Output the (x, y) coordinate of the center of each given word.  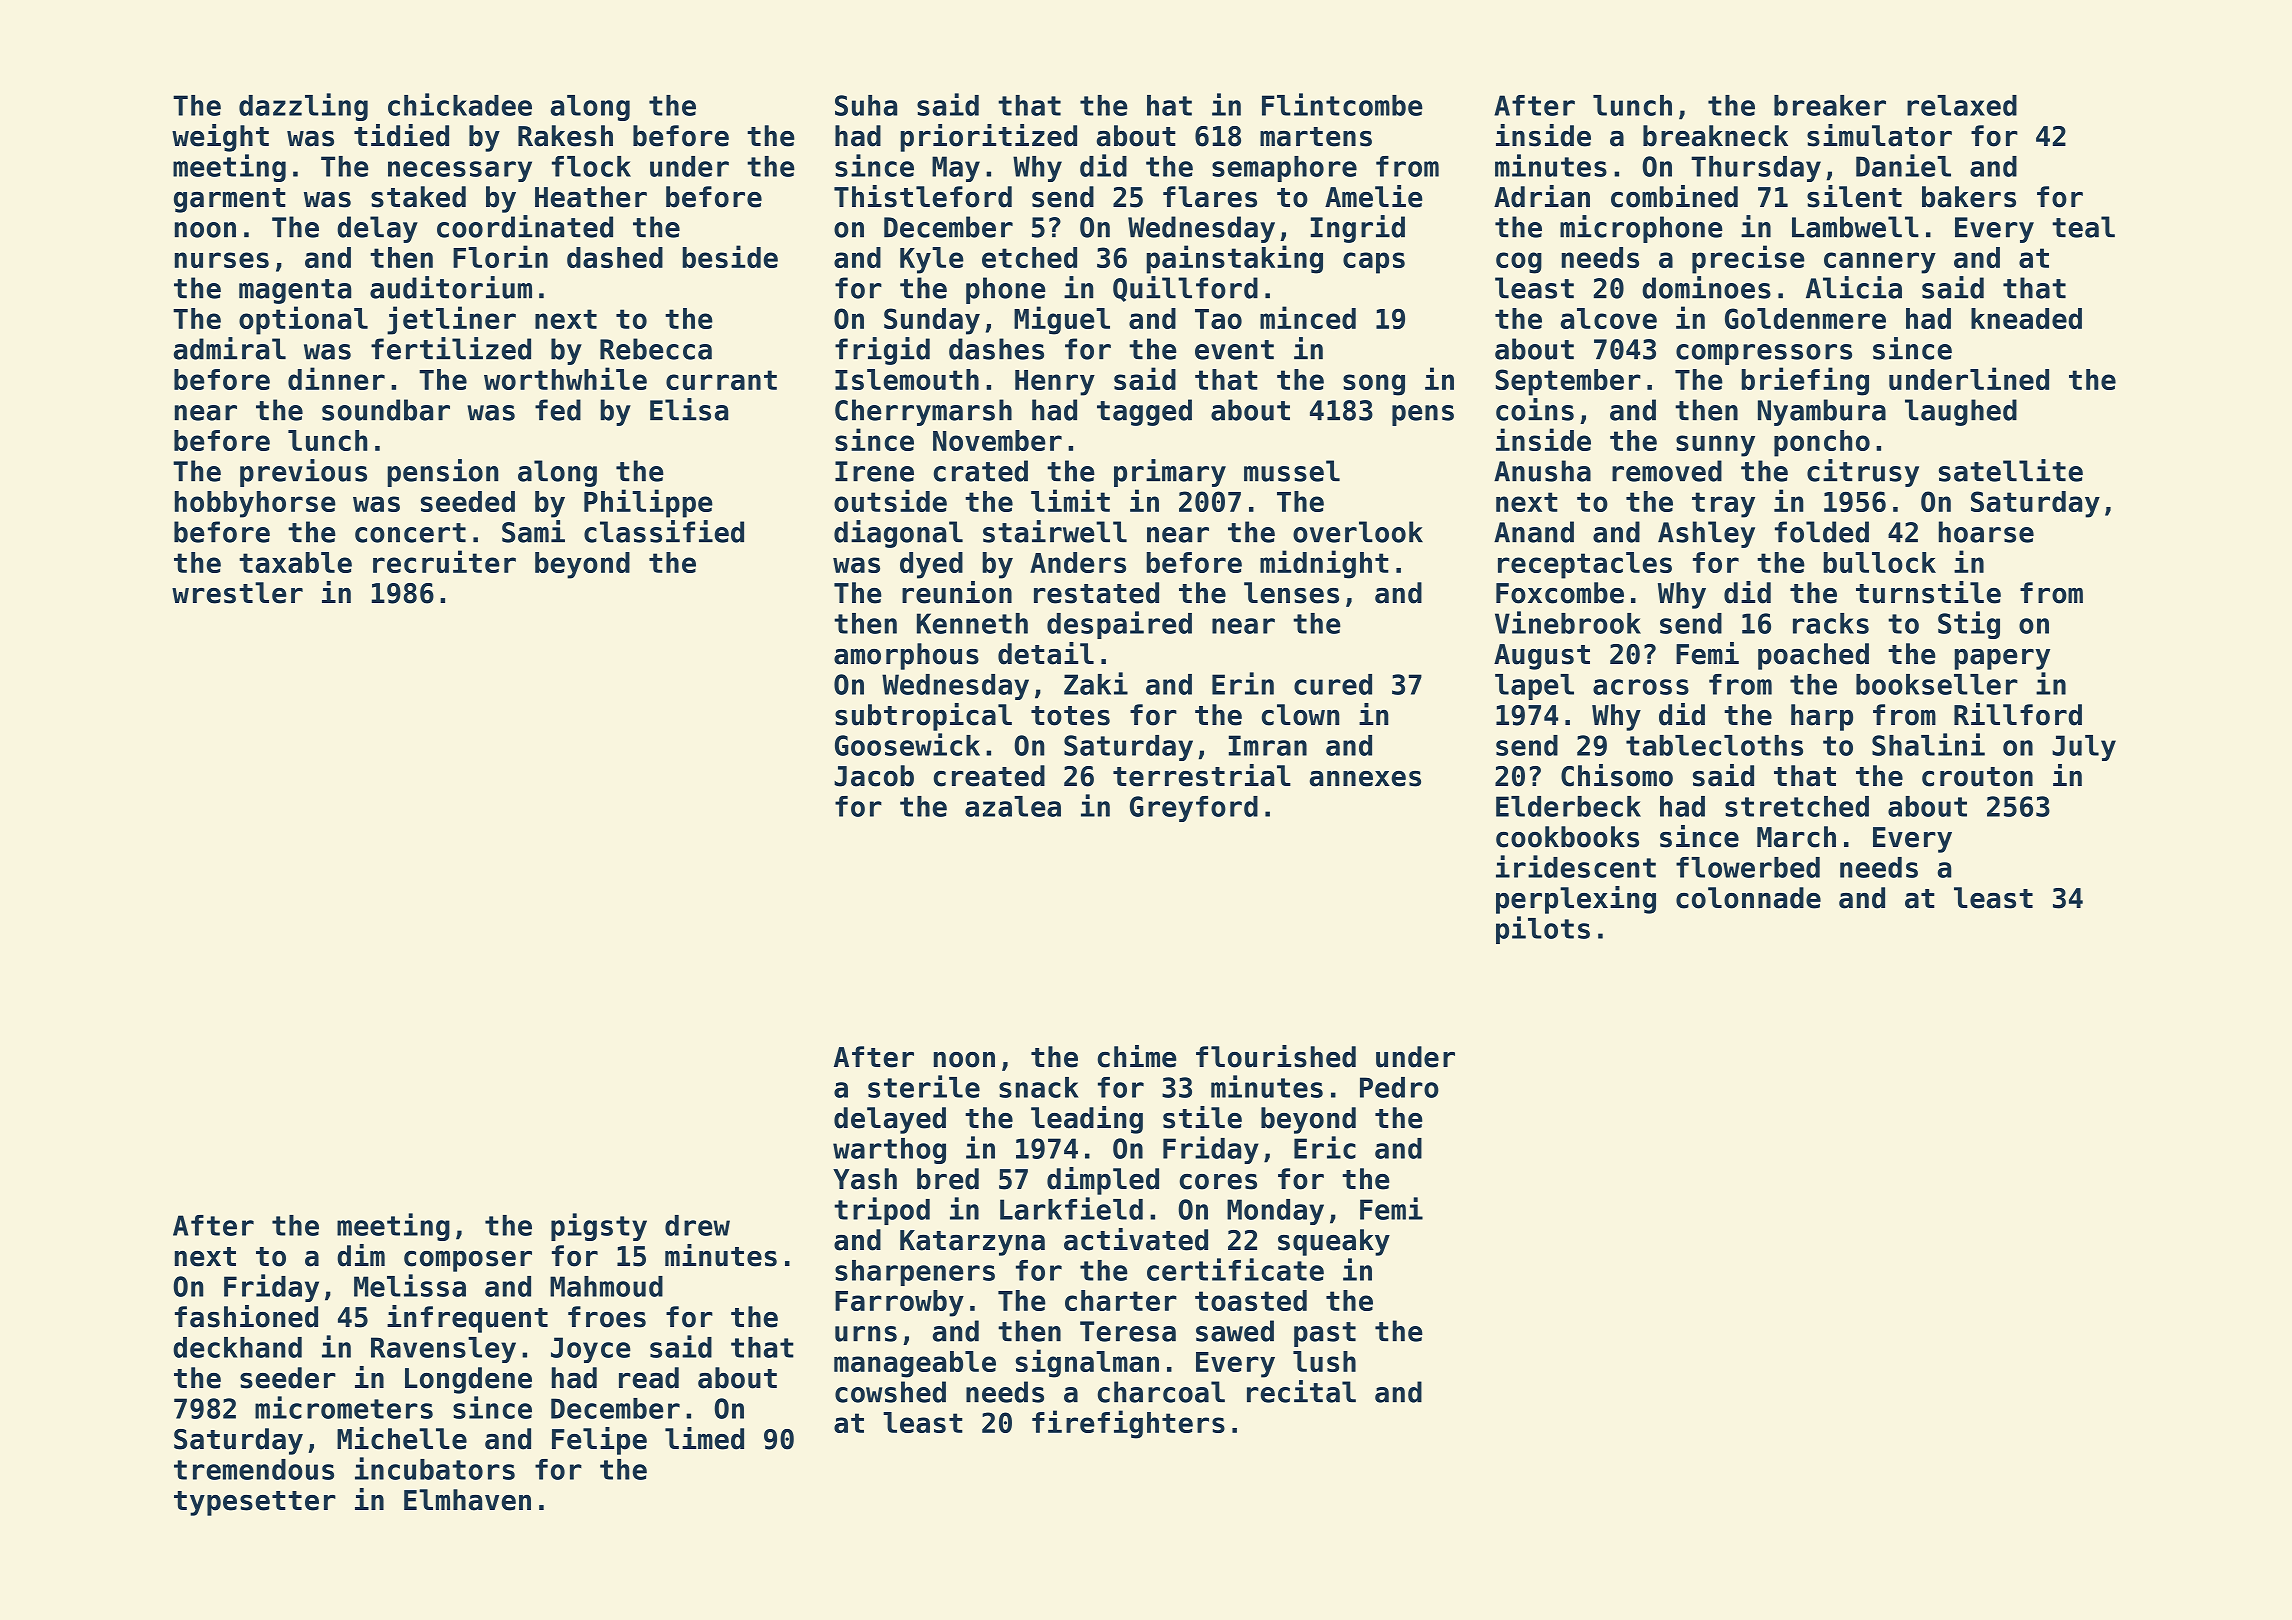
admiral (230, 348)
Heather (591, 197)
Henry (1055, 383)
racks (1831, 623)
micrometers (344, 1407)
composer (468, 1261)
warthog (889, 1151)
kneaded (2026, 318)
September (1568, 382)
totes (1070, 716)
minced (1308, 317)
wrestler (237, 593)
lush (1324, 1361)
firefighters (1128, 1424)
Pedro (1399, 1087)
